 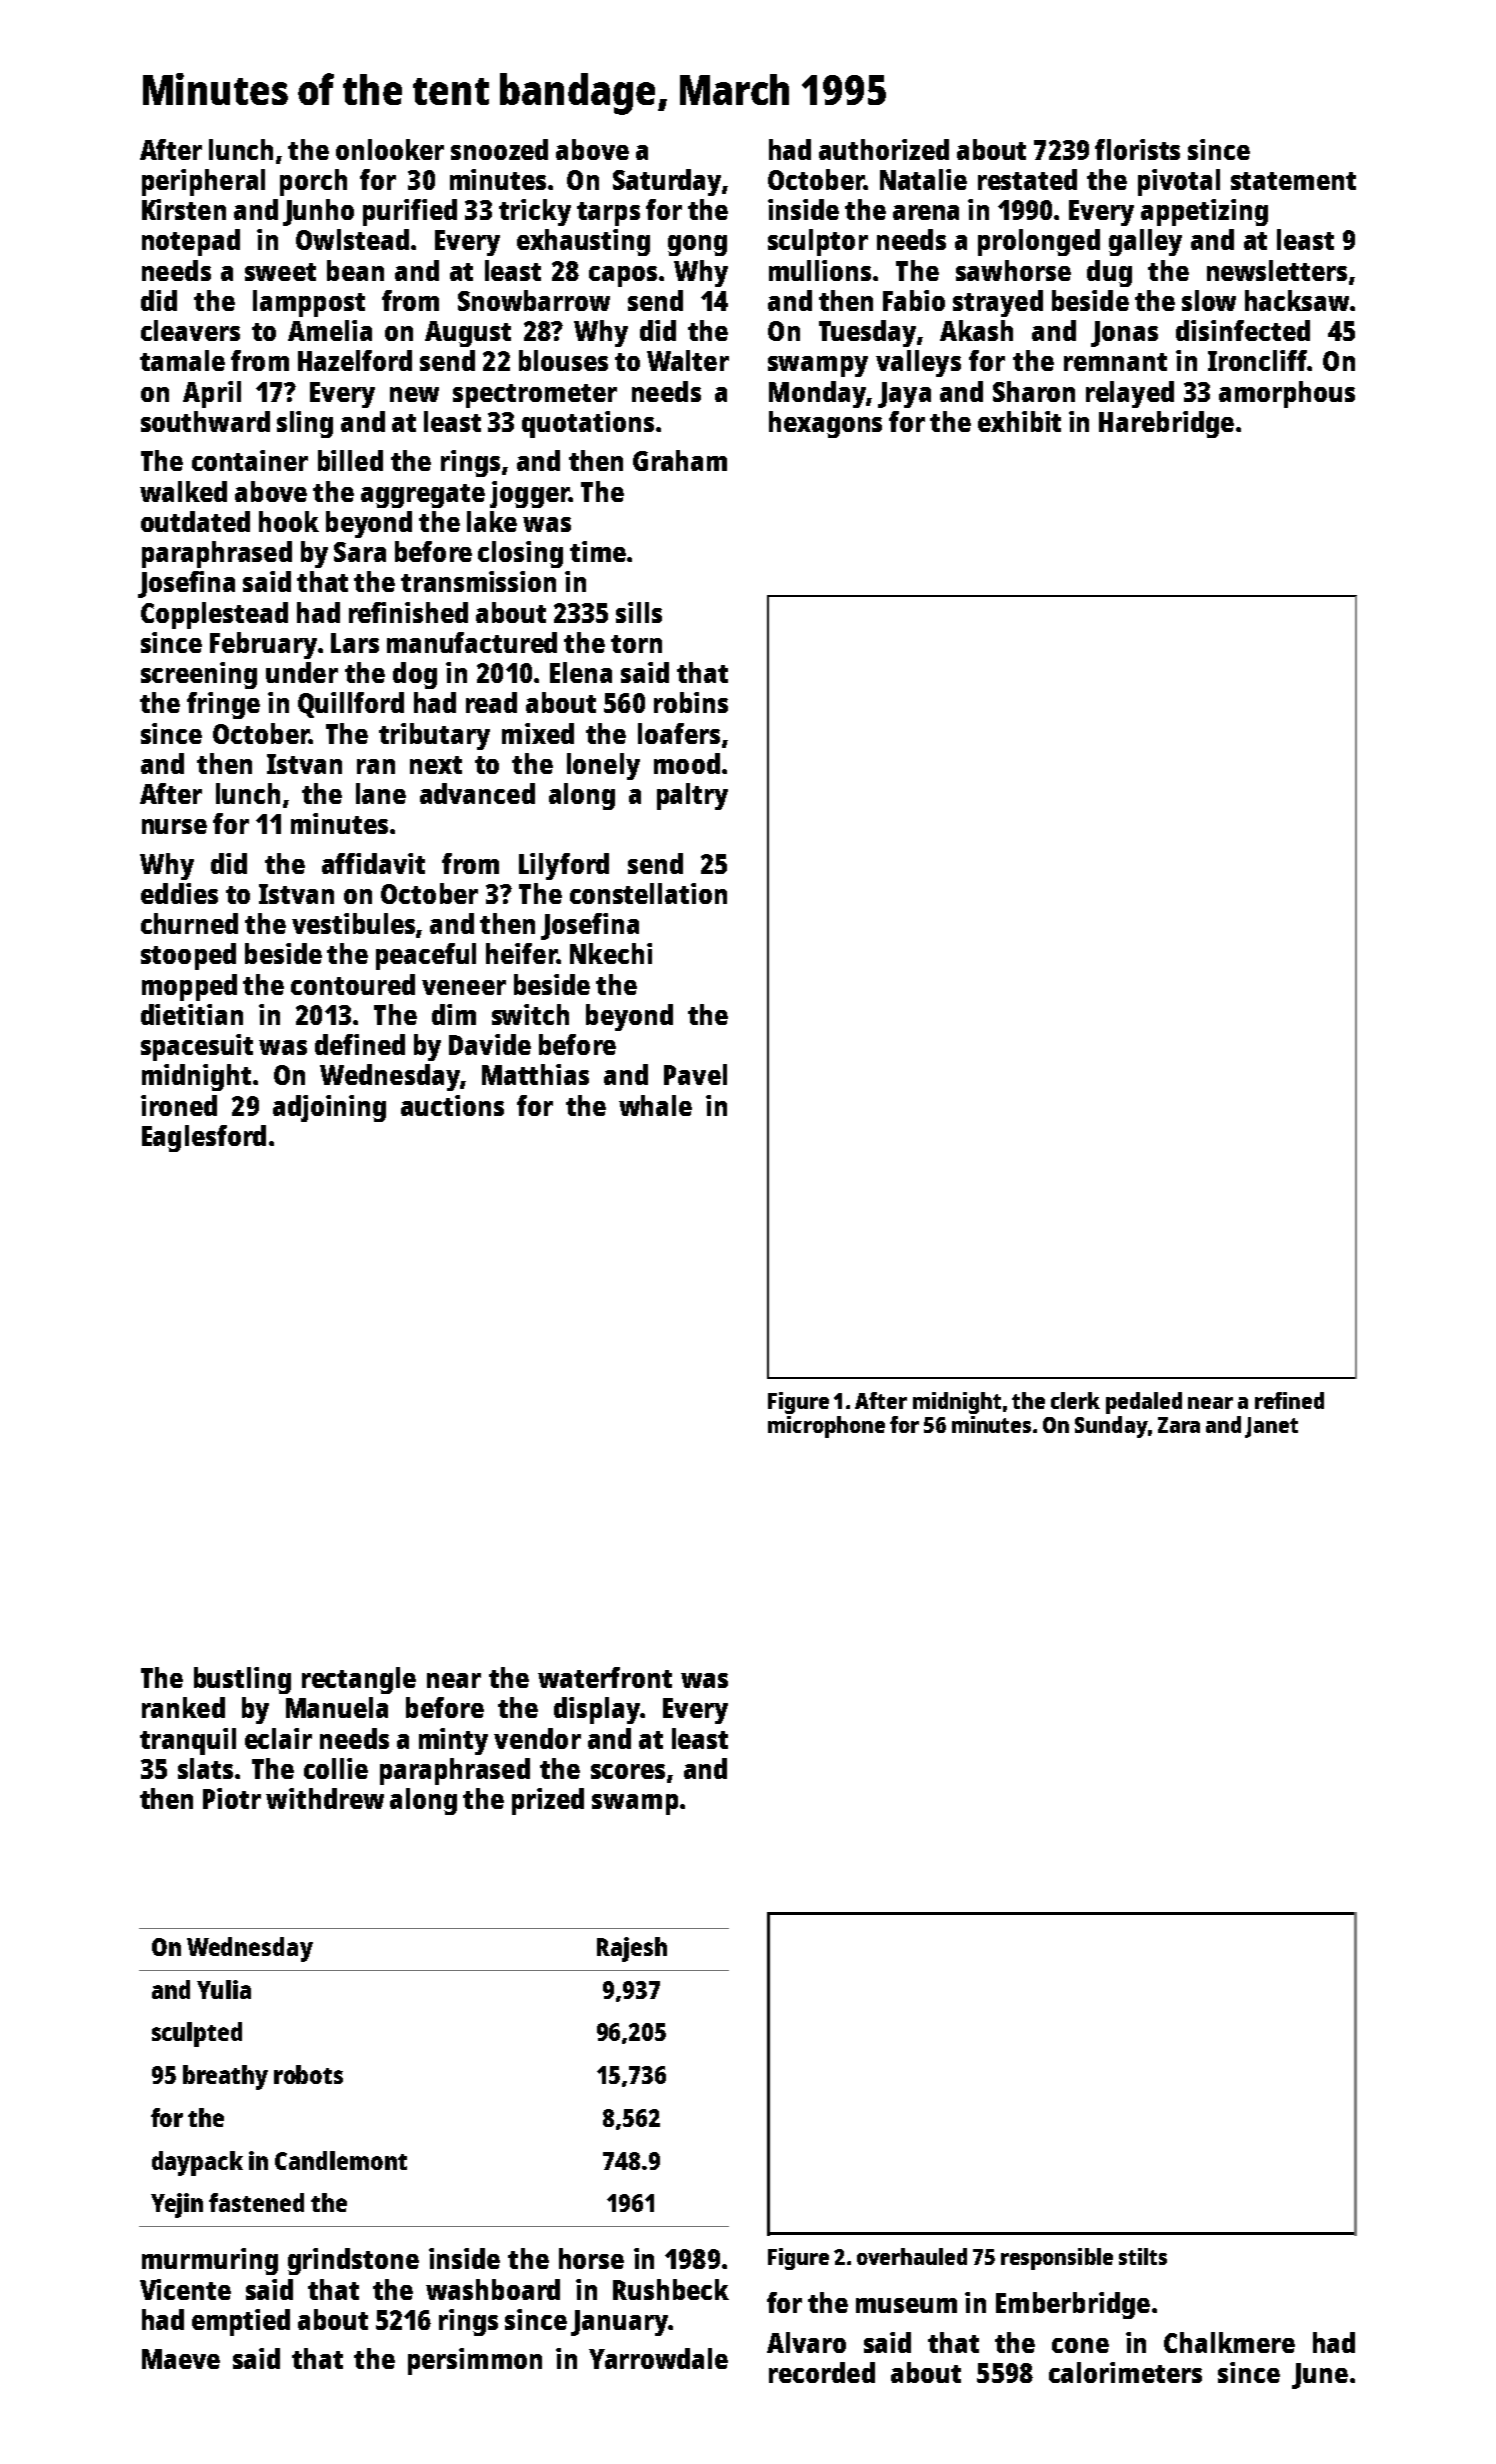 What do you see at coordinates (1143, 2256) in the page?
I see `stilts` at bounding box center [1143, 2256].
